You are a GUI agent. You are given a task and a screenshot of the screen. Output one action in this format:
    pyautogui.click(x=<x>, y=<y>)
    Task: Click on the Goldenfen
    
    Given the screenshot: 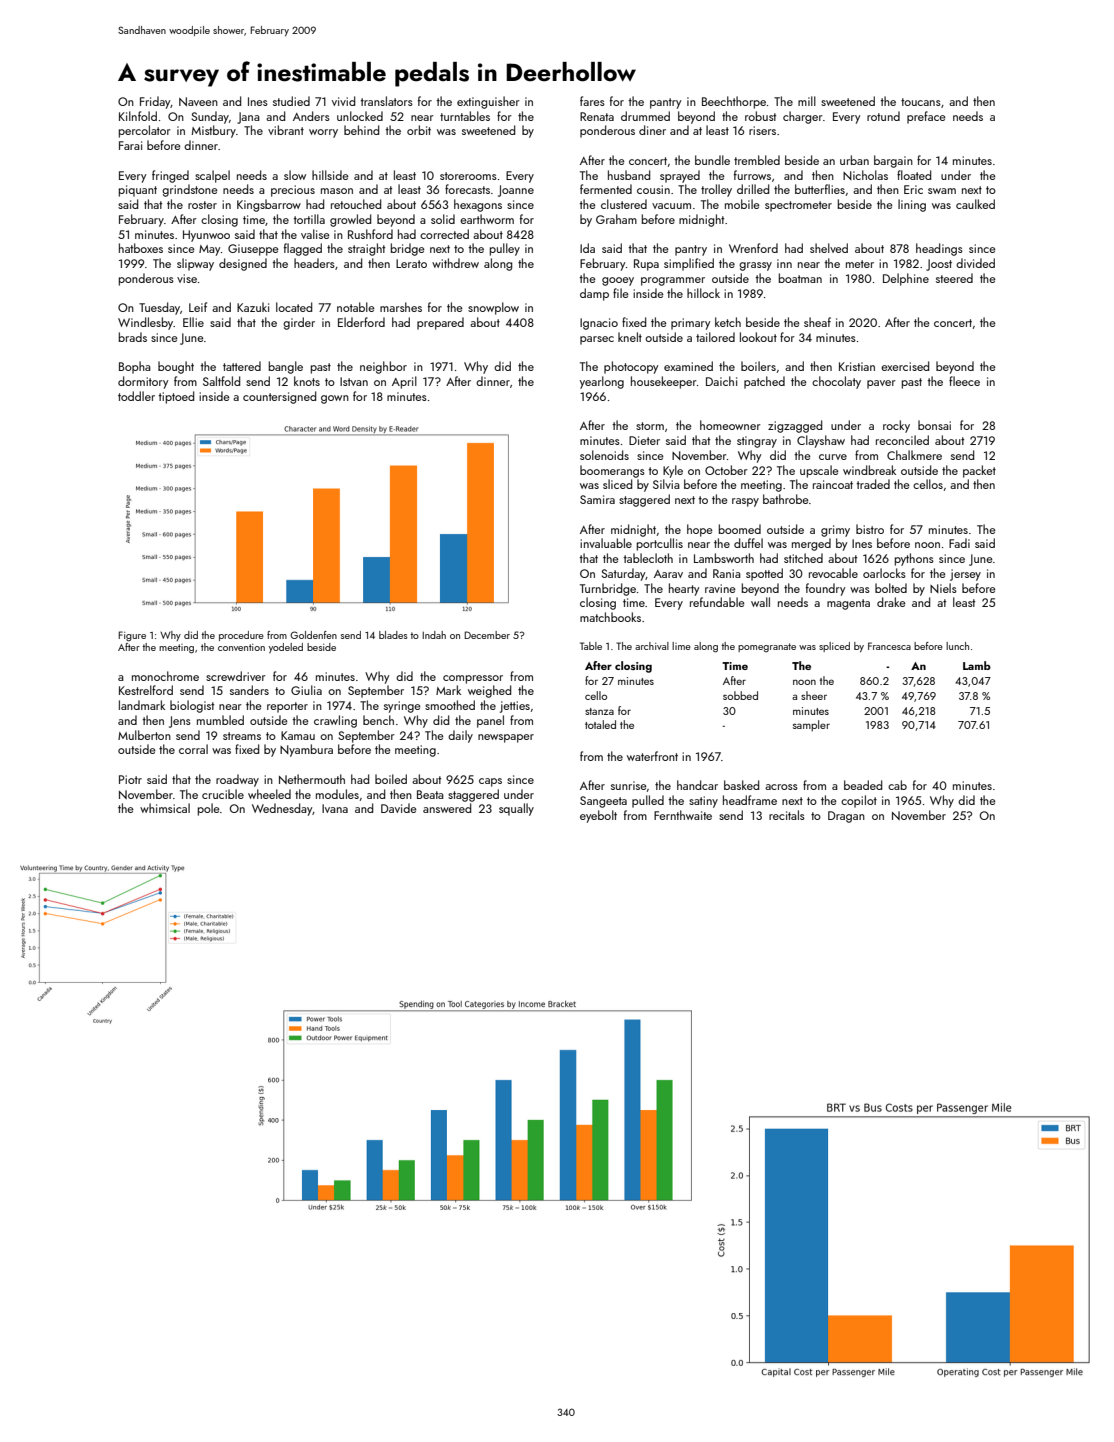 What is the action you would take?
    pyautogui.click(x=313, y=635)
